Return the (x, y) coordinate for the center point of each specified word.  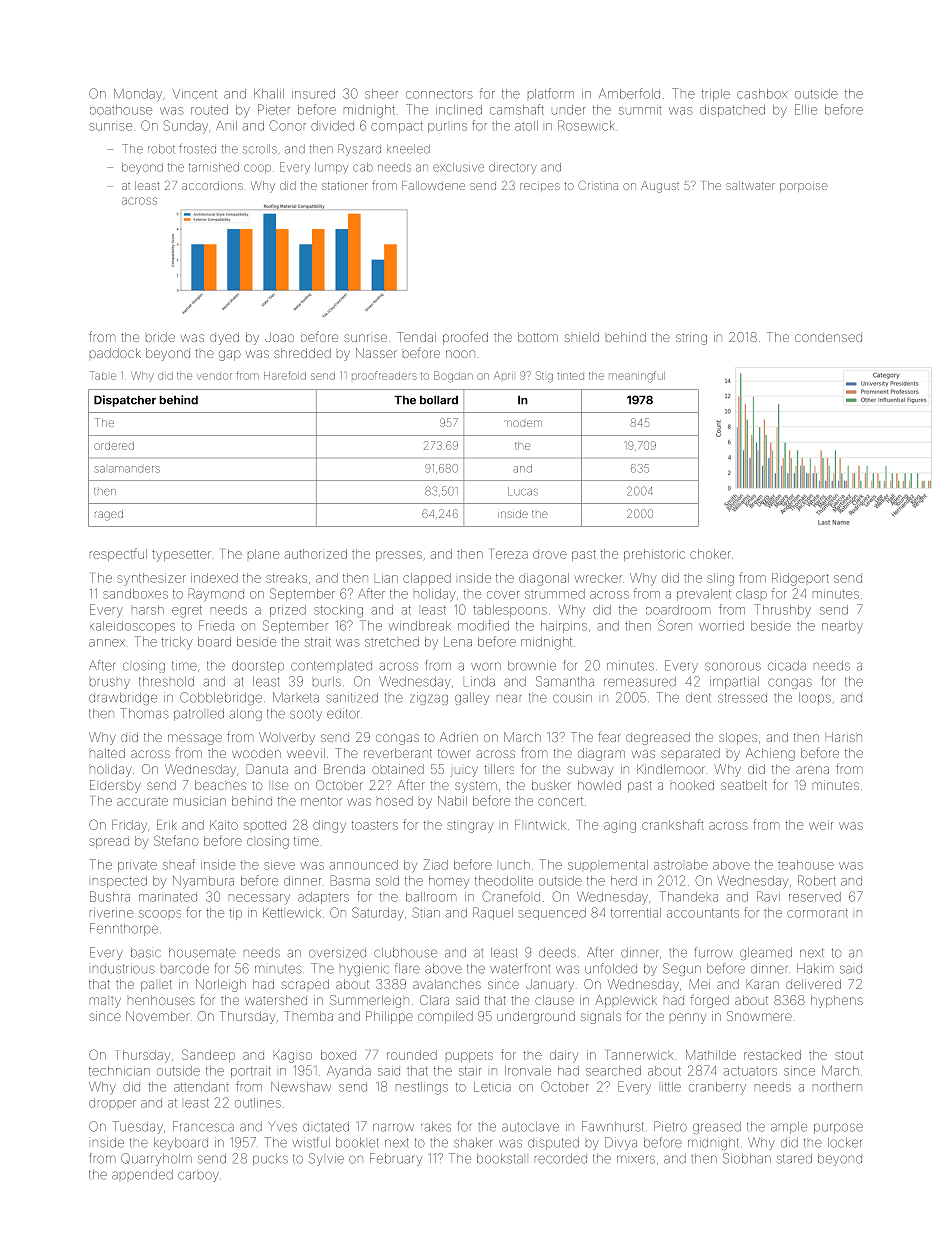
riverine (111, 914)
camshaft (517, 109)
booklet (357, 1143)
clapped (427, 579)
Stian (426, 912)
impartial (734, 682)
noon (460, 354)
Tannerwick (640, 1055)
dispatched (732, 111)
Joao (279, 337)
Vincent (195, 94)
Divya (621, 1143)
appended (142, 1175)
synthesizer (151, 579)
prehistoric (654, 555)
